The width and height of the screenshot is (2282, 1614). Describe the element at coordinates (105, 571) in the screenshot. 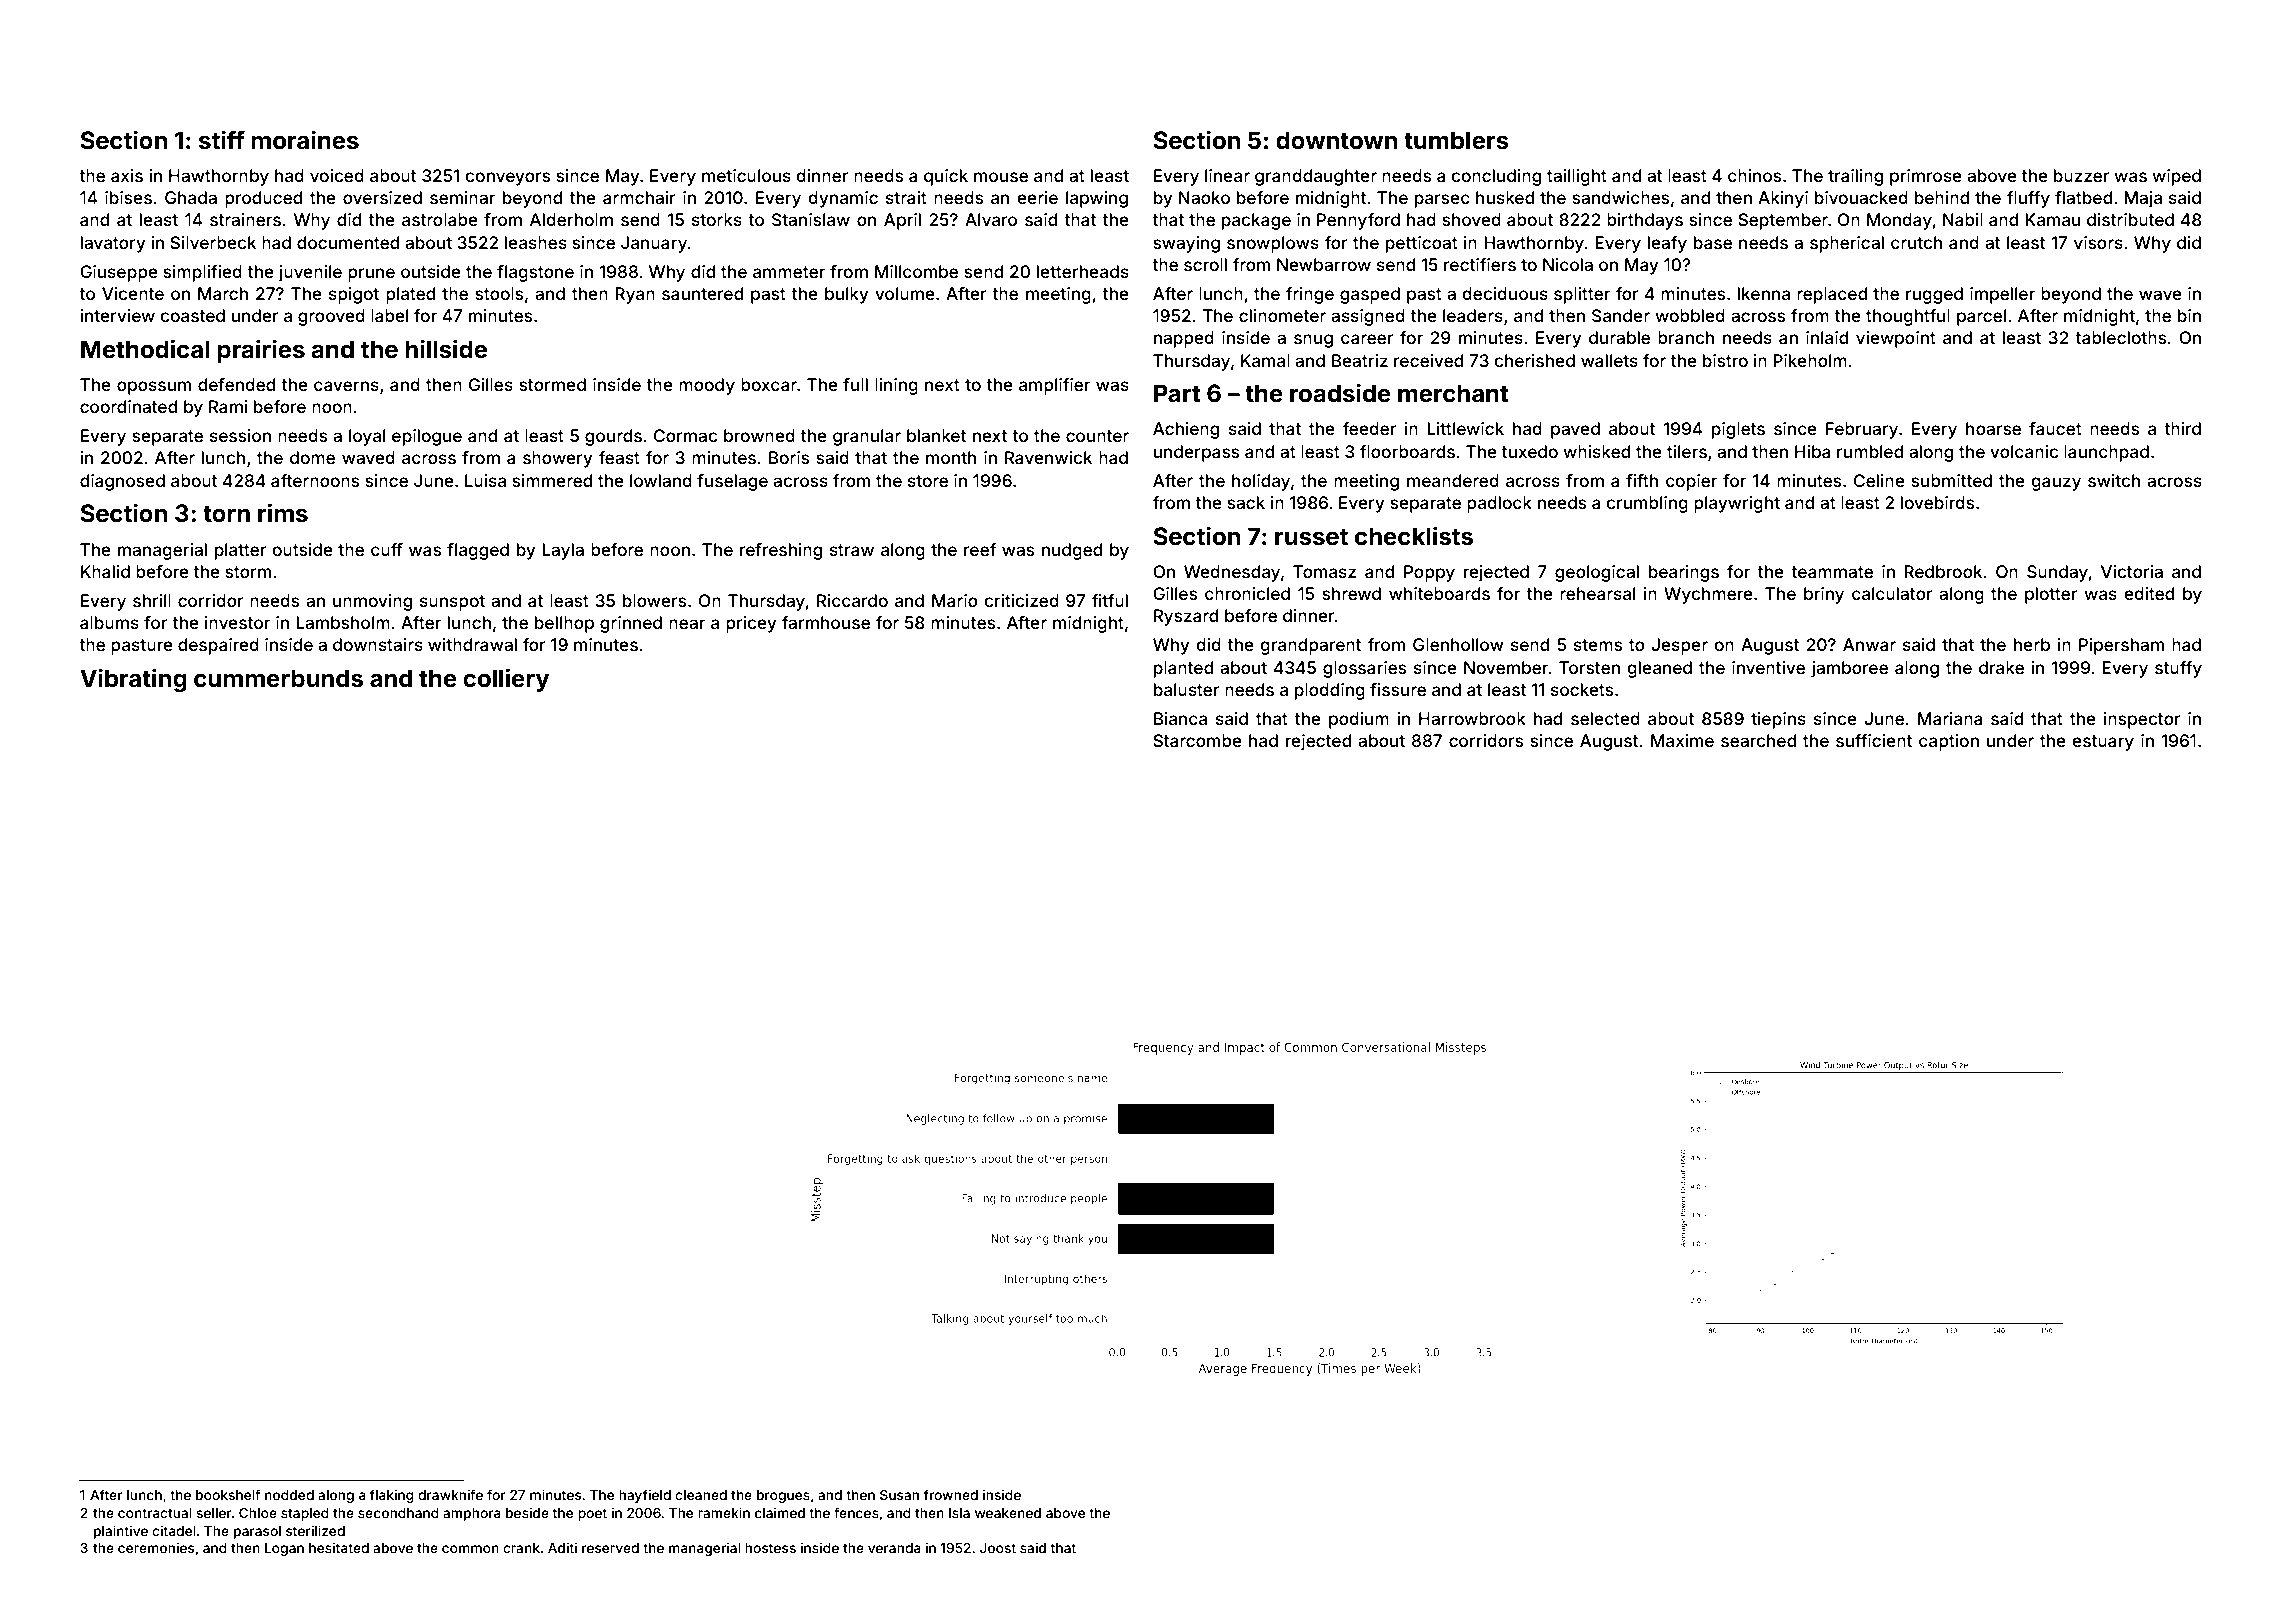

I see `Khalid` at that location.
